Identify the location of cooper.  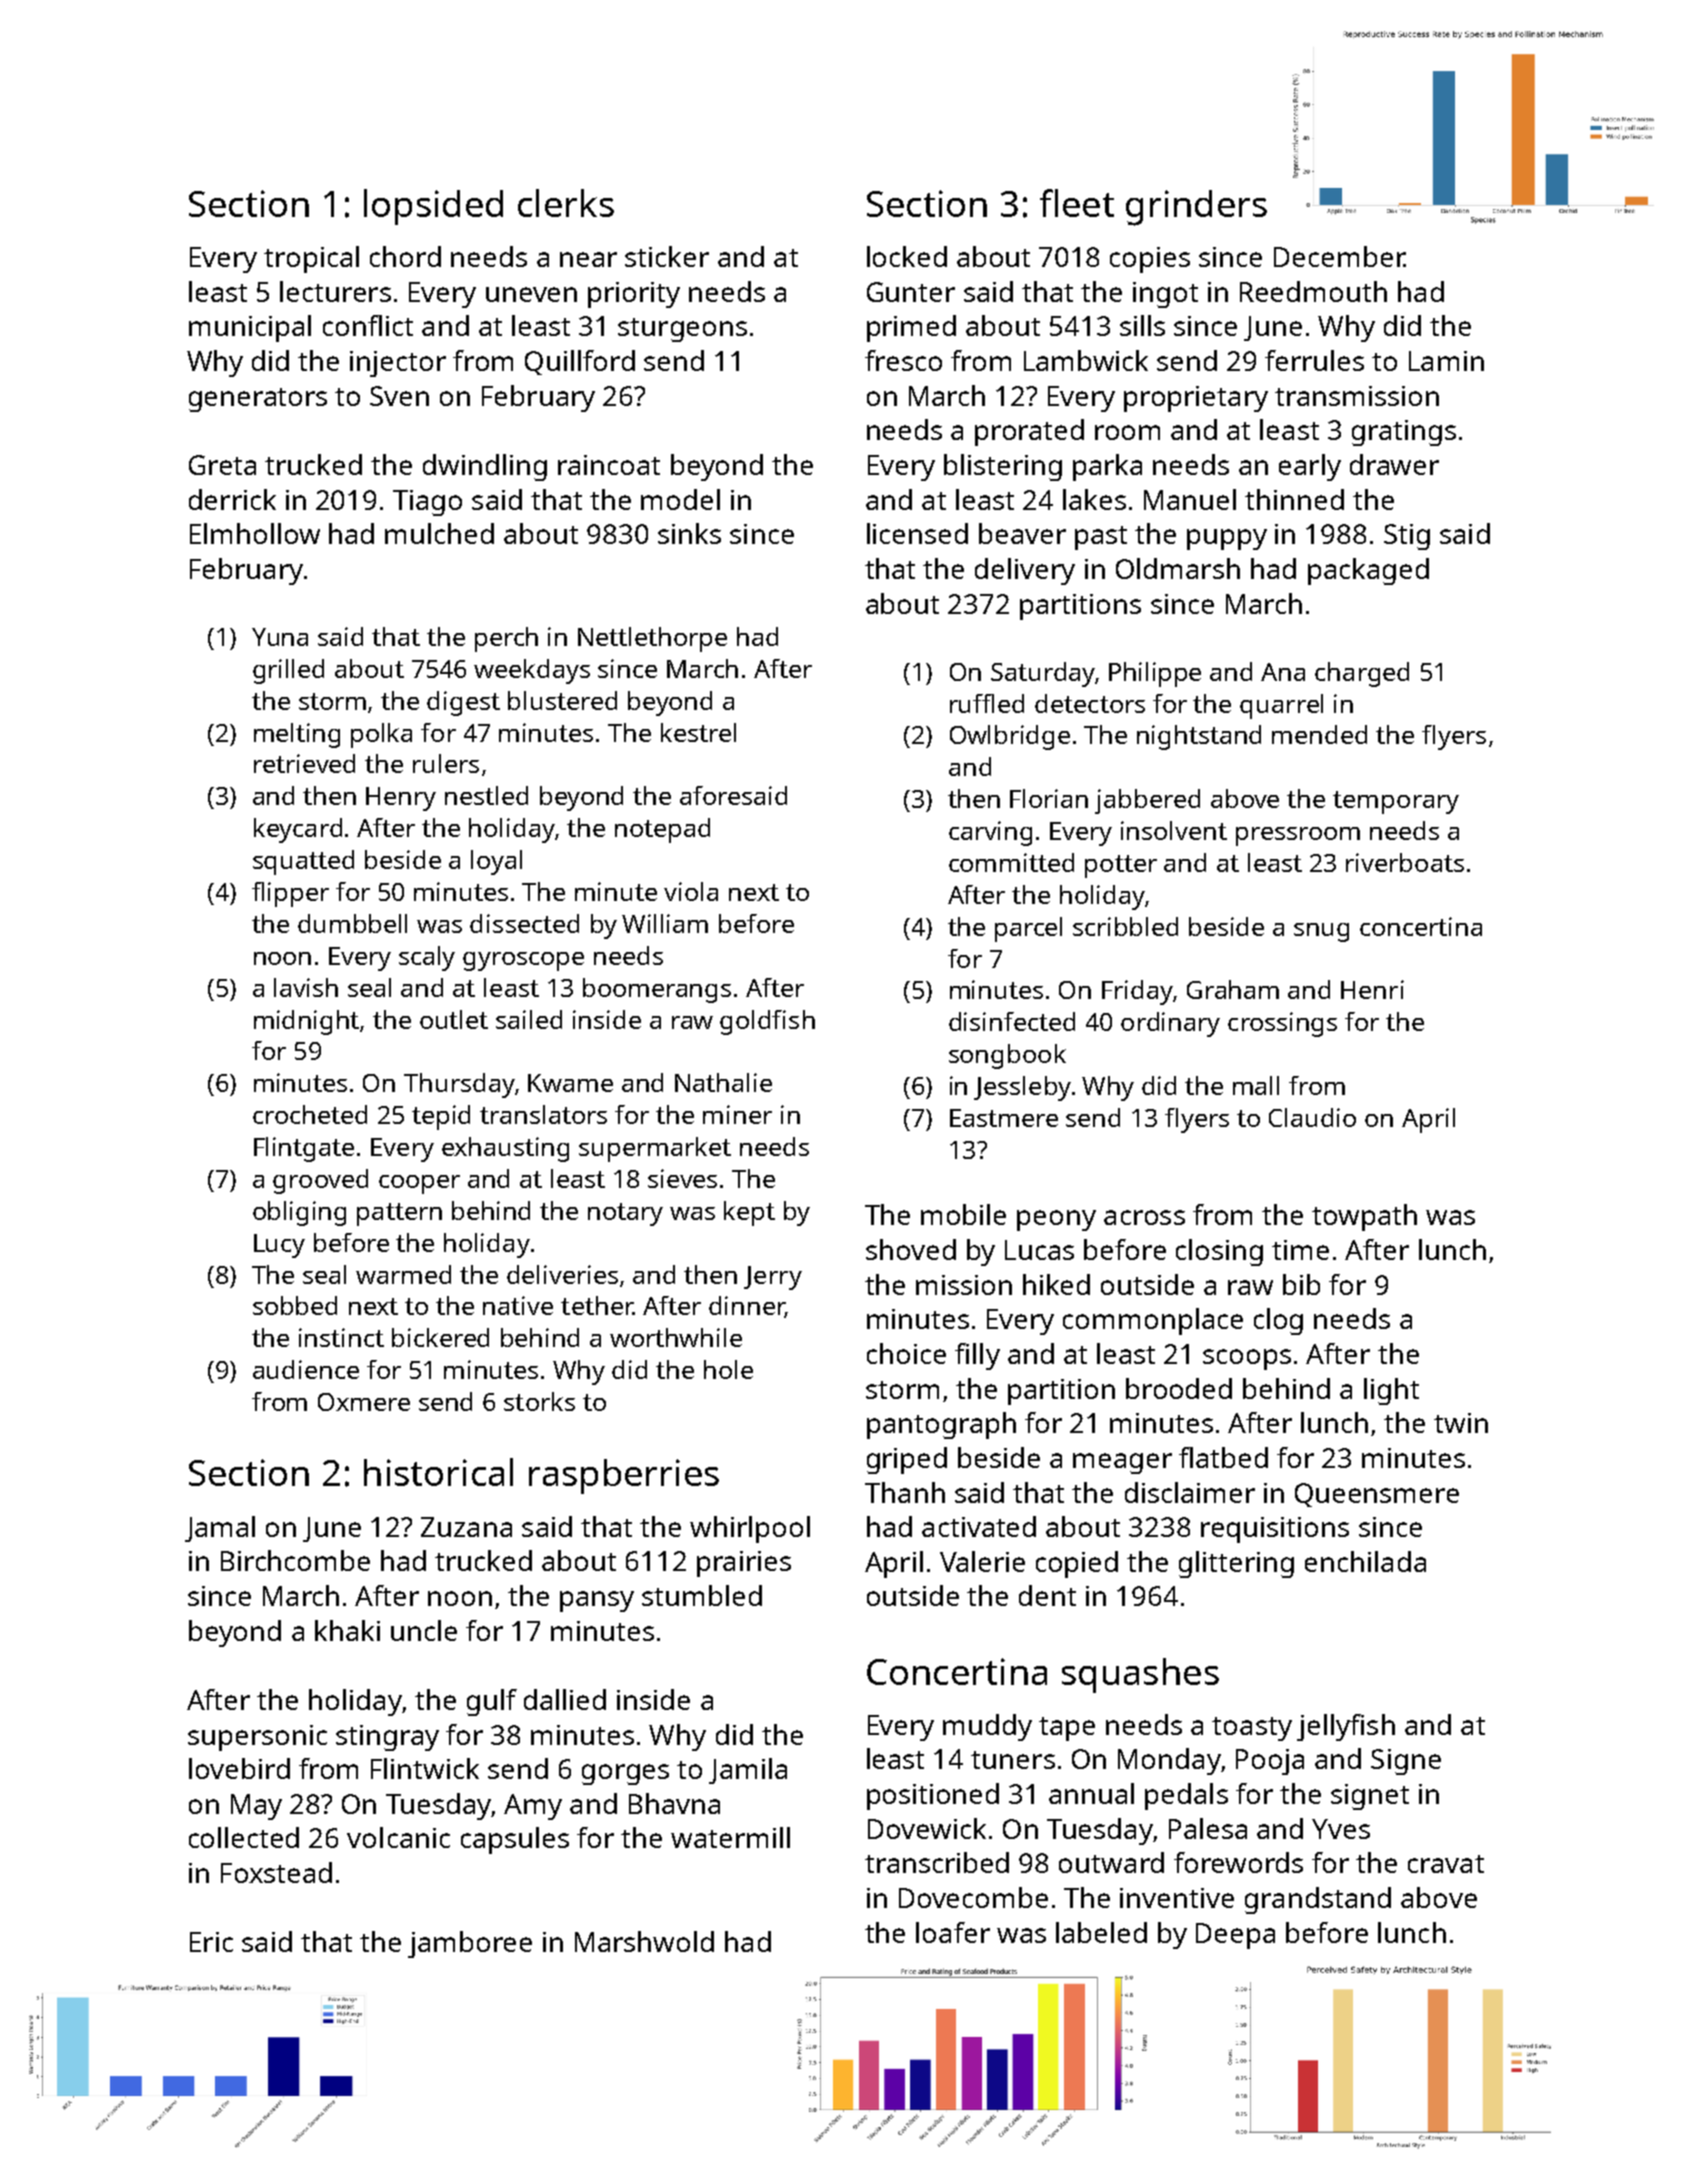
(419, 1184).
